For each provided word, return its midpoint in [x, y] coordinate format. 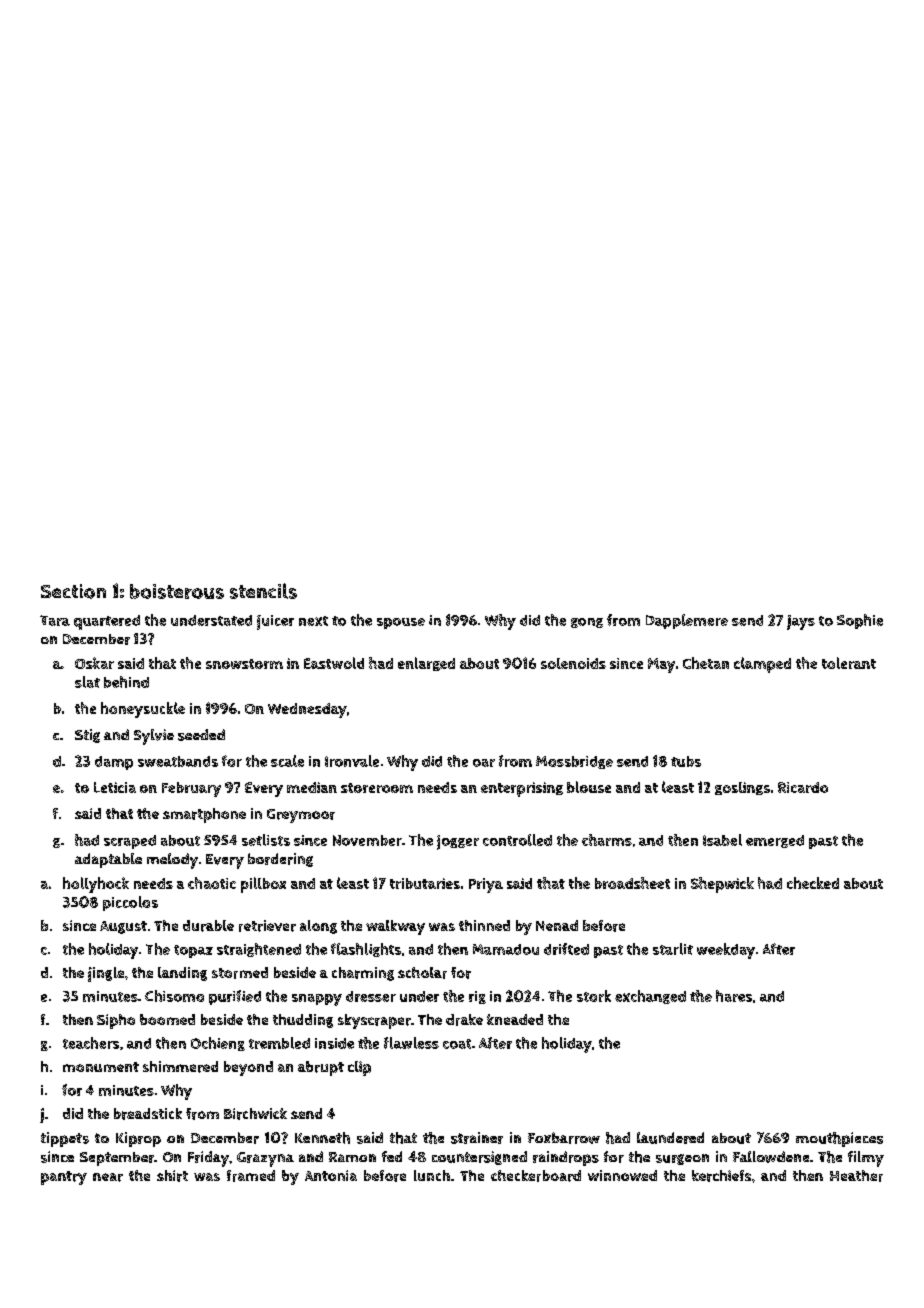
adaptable [108, 860]
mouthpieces [839, 1139]
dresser [371, 996]
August [123, 927]
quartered [107, 622]
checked [813, 883]
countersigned [479, 1158]
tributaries [425, 883]
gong [587, 623]
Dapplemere [687, 621]
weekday [726, 951]
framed [251, 1176]
